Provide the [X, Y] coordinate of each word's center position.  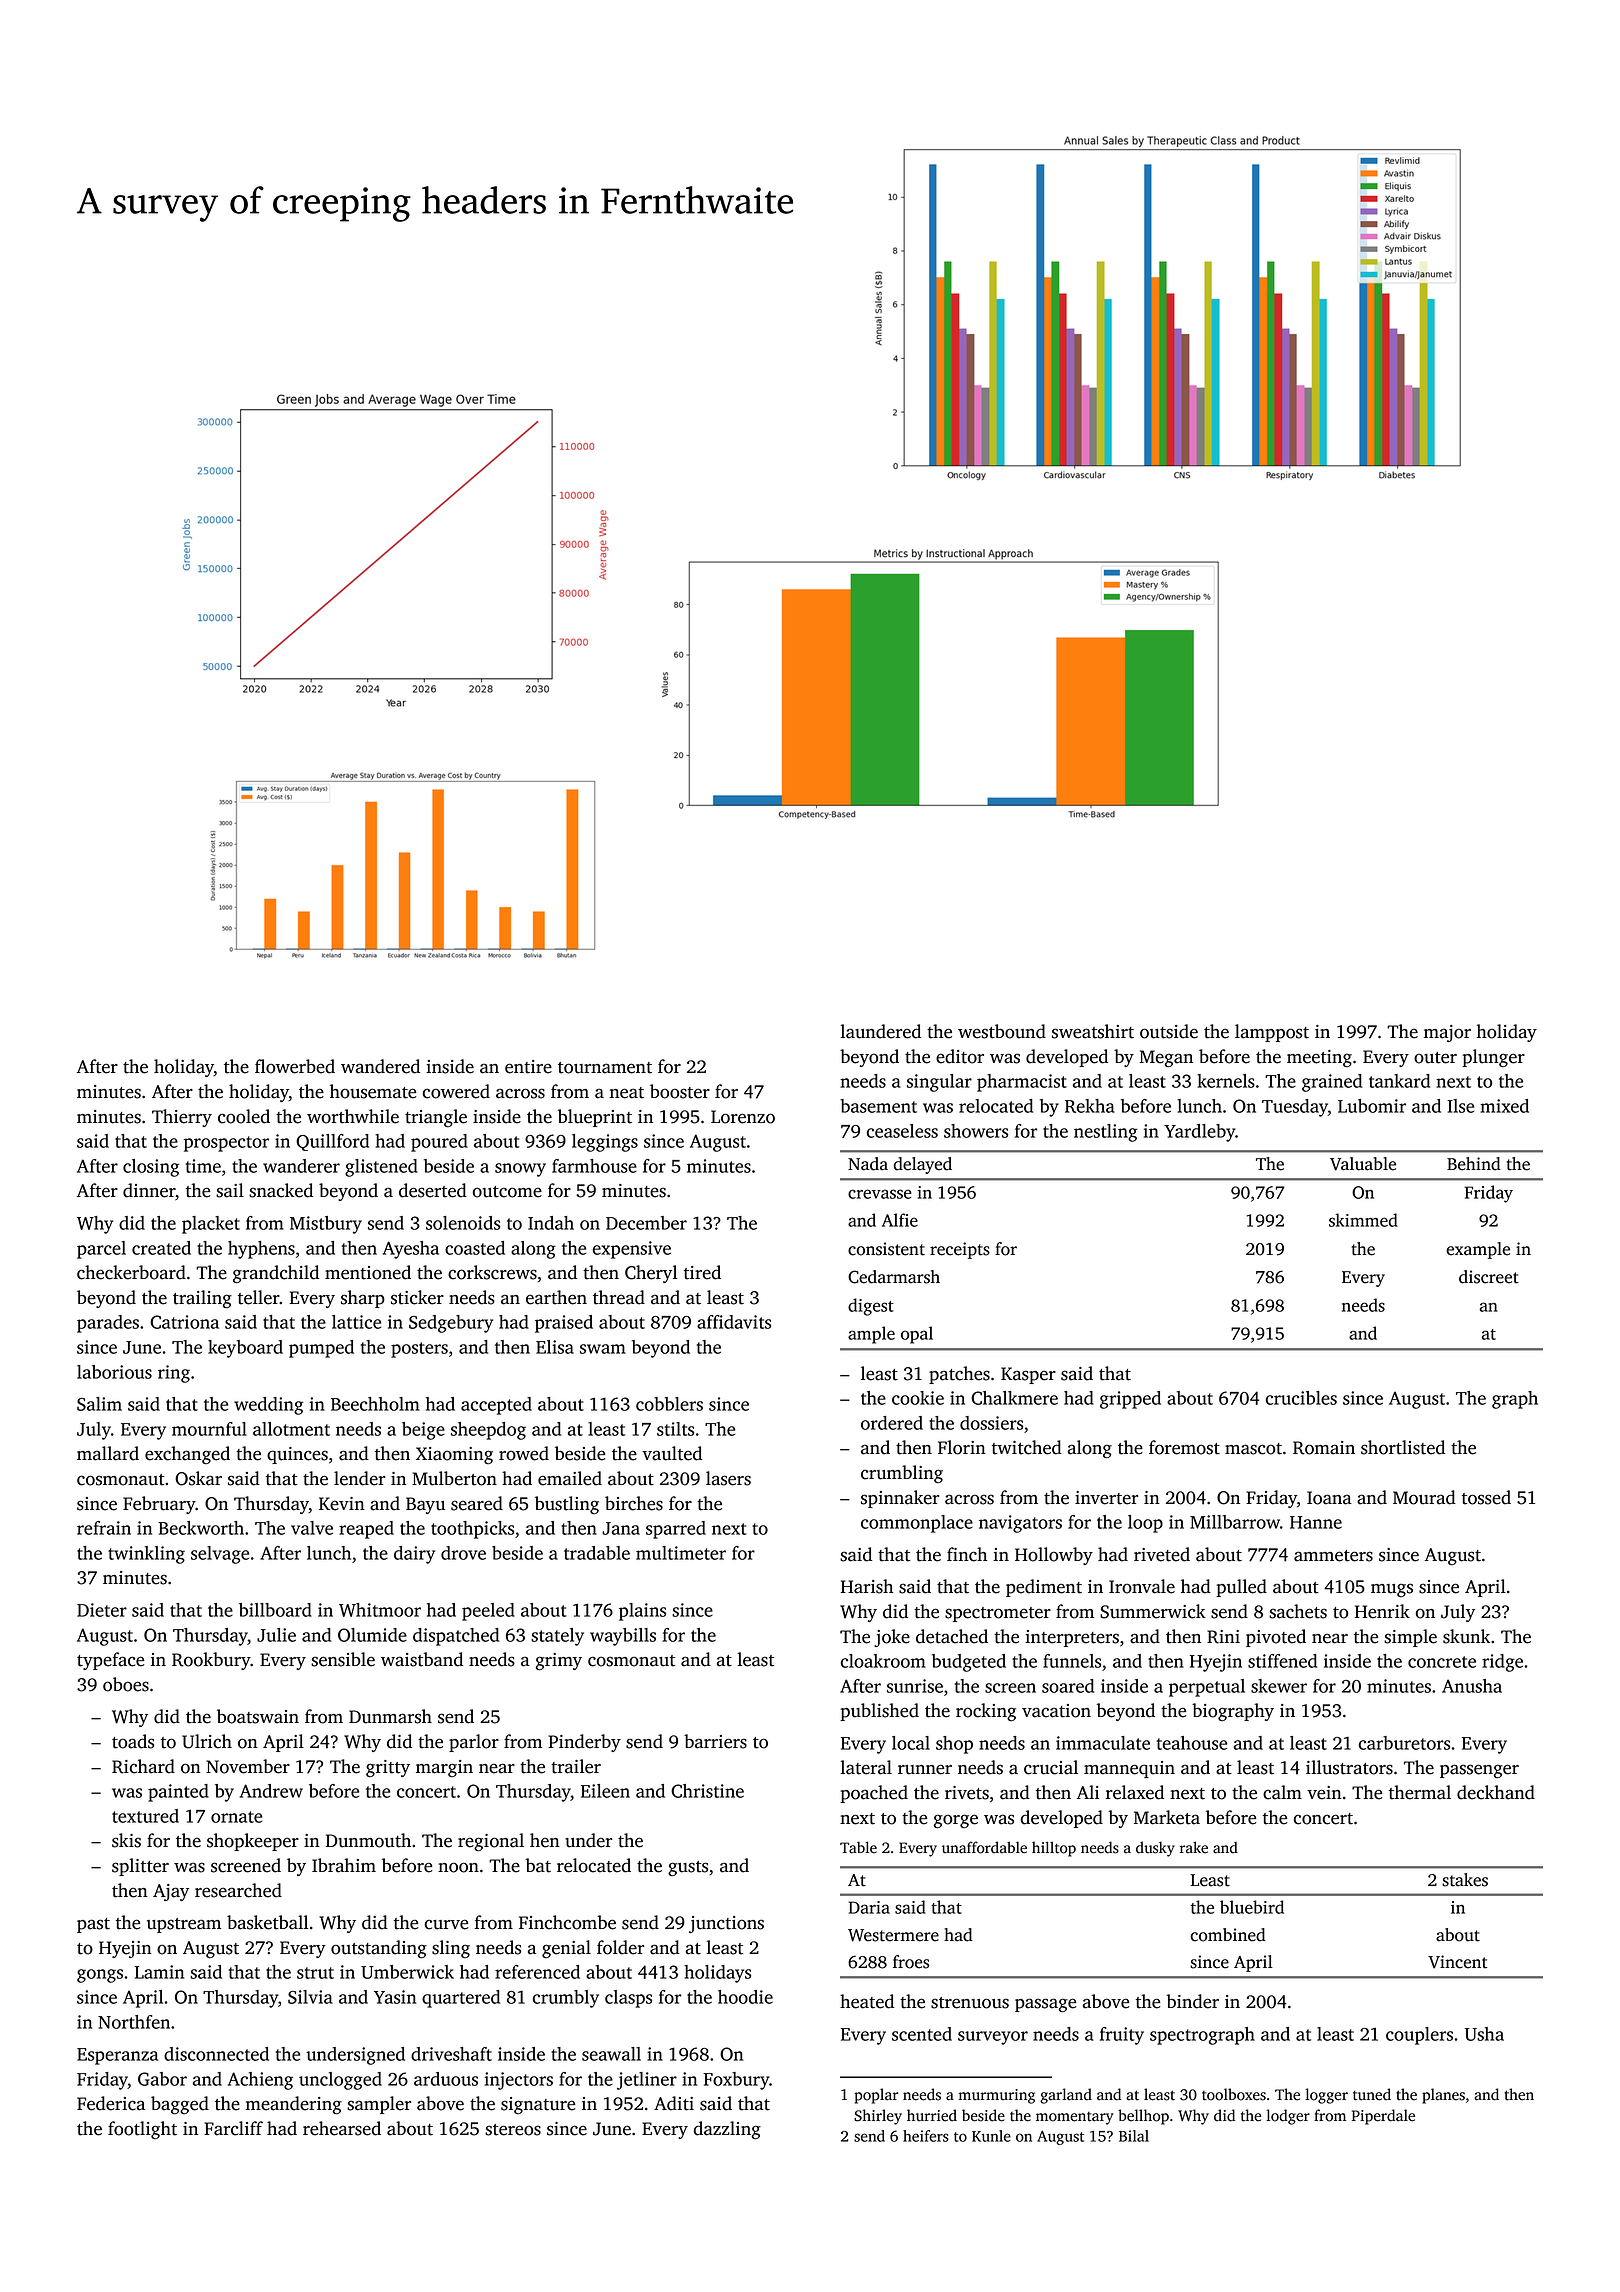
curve [446, 1924]
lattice [356, 1322]
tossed [1486, 1497]
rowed [524, 1453]
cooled [244, 1116]
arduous [446, 2079]
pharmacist [1022, 1083]
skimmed [1363, 1220]
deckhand [1496, 1792]
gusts [688, 1869]
